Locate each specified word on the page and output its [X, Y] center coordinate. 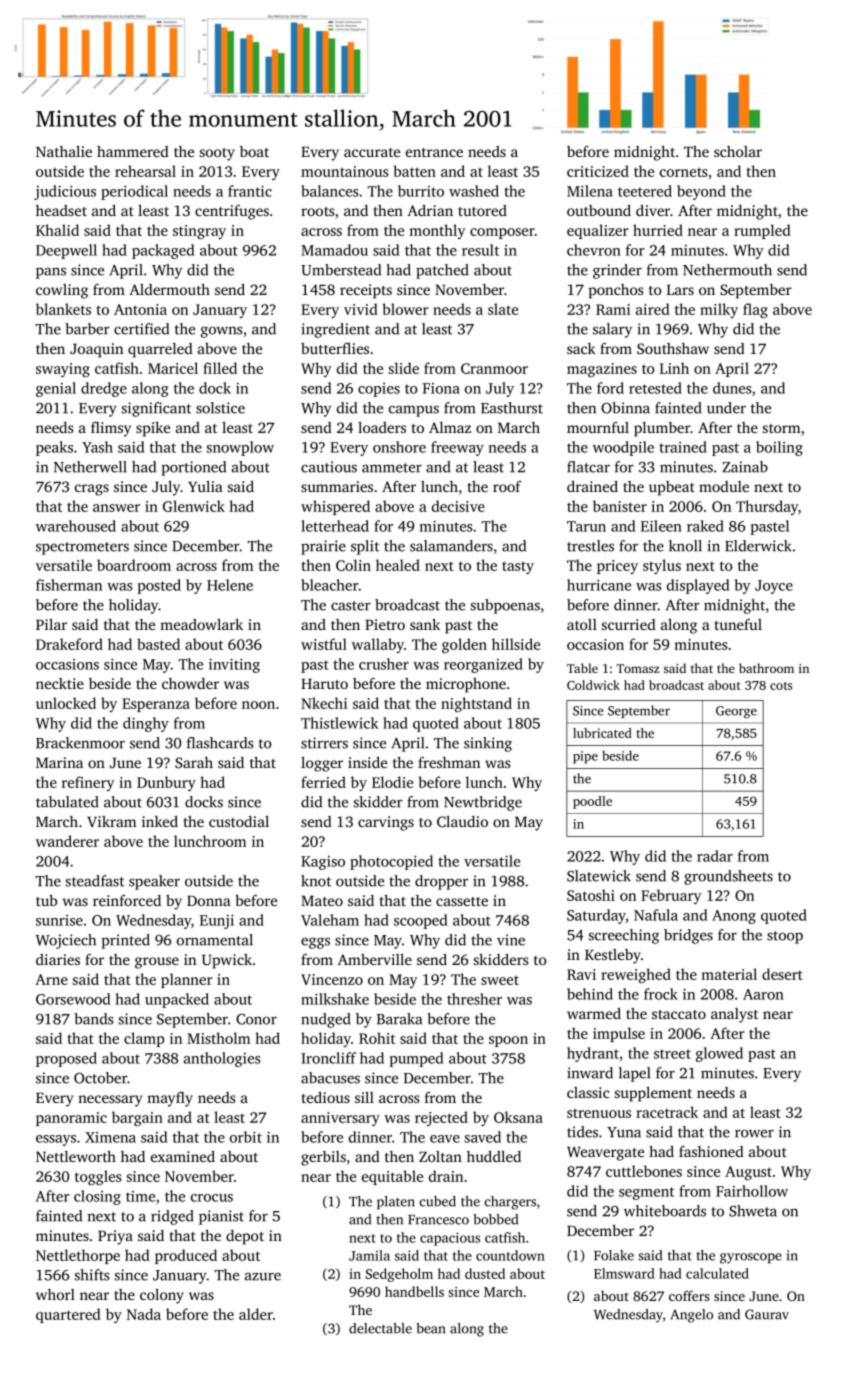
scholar [738, 151]
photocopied [391, 862]
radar [715, 856]
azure [263, 1276]
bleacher [330, 585]
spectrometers [82, 548]
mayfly [170, 1099]
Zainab [745, 467]
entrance [434, 152]
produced [186, 1256]
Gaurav [767, 1314]
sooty [217, 154]
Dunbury [166, 783]
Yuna [624, 1132]
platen [396, 1203]
